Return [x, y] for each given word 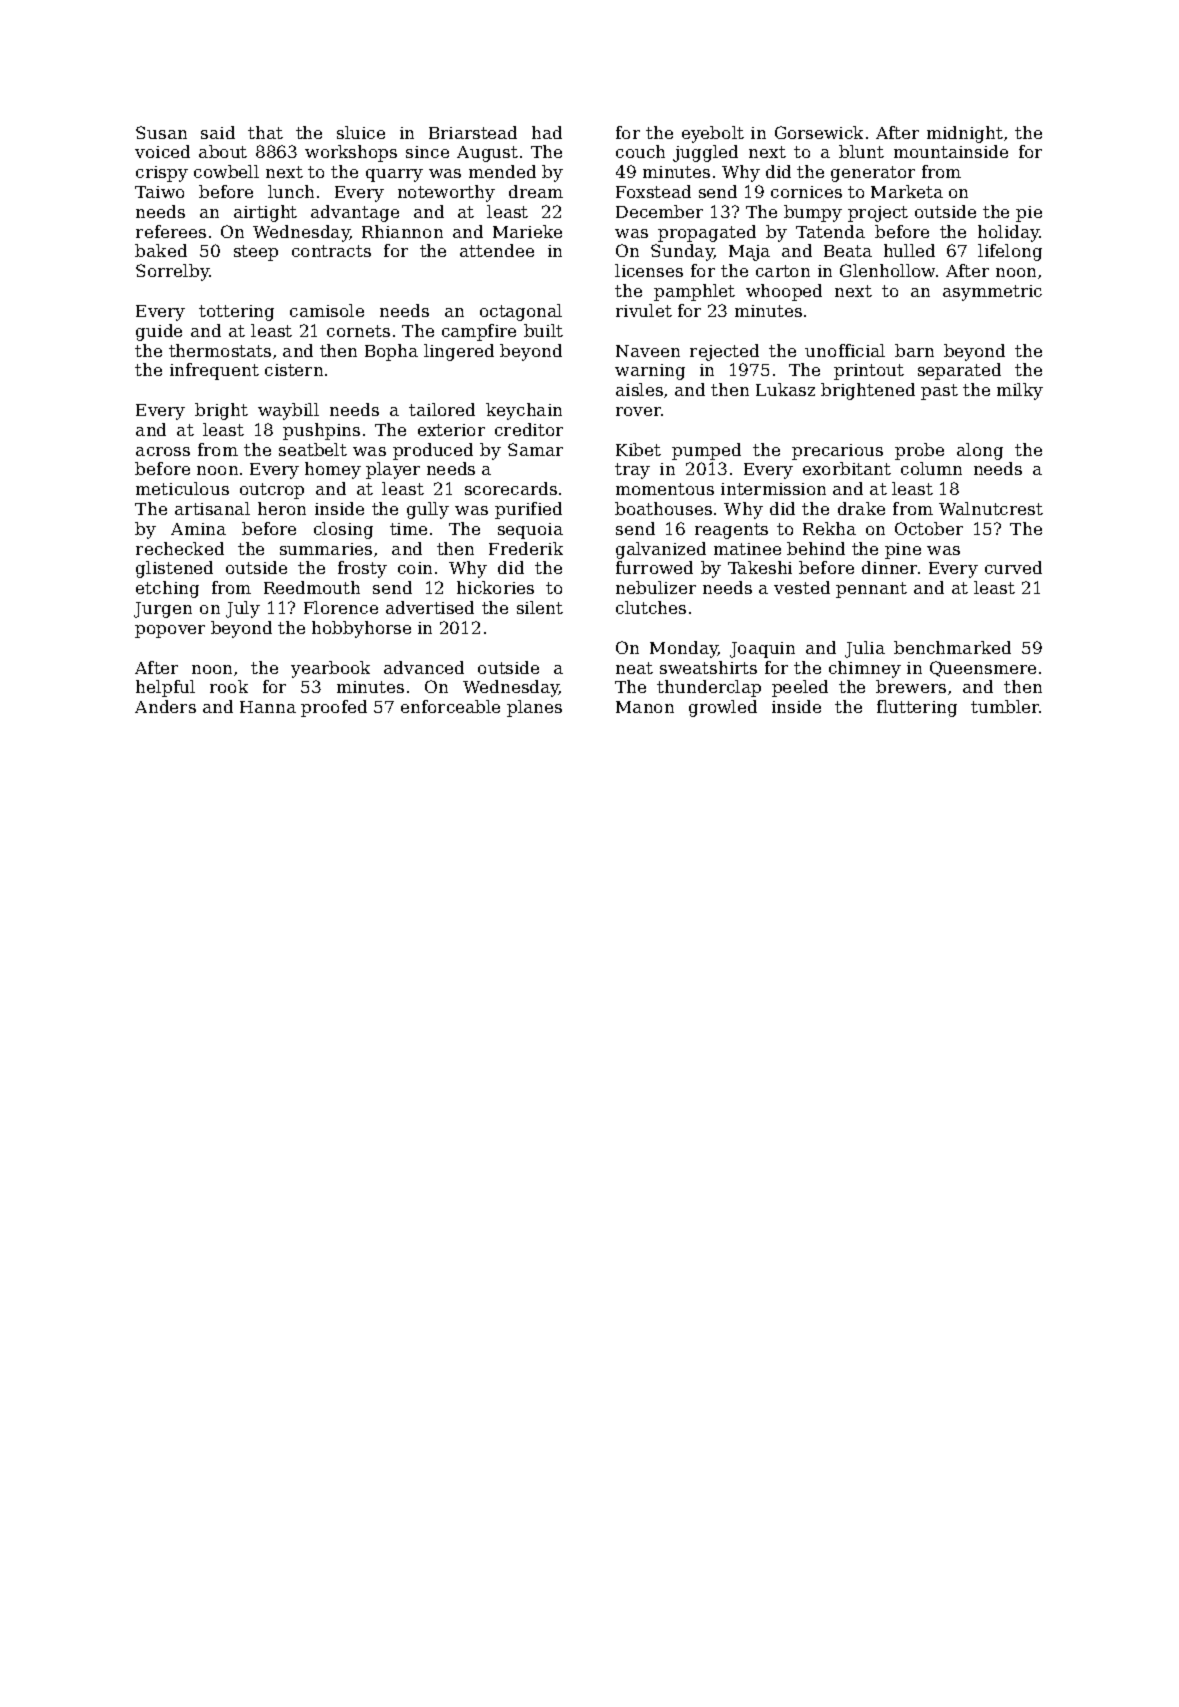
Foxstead [653, 191]
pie [1029, 214]
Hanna [268, 707]
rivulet [644, 310]
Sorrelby [172, 272]
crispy [162, 174]
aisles [639, 389]
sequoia [530, 531]
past [939, 392]
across [163, 451]
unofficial [845, 350]
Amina [198, 529]
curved [1013, 567]
